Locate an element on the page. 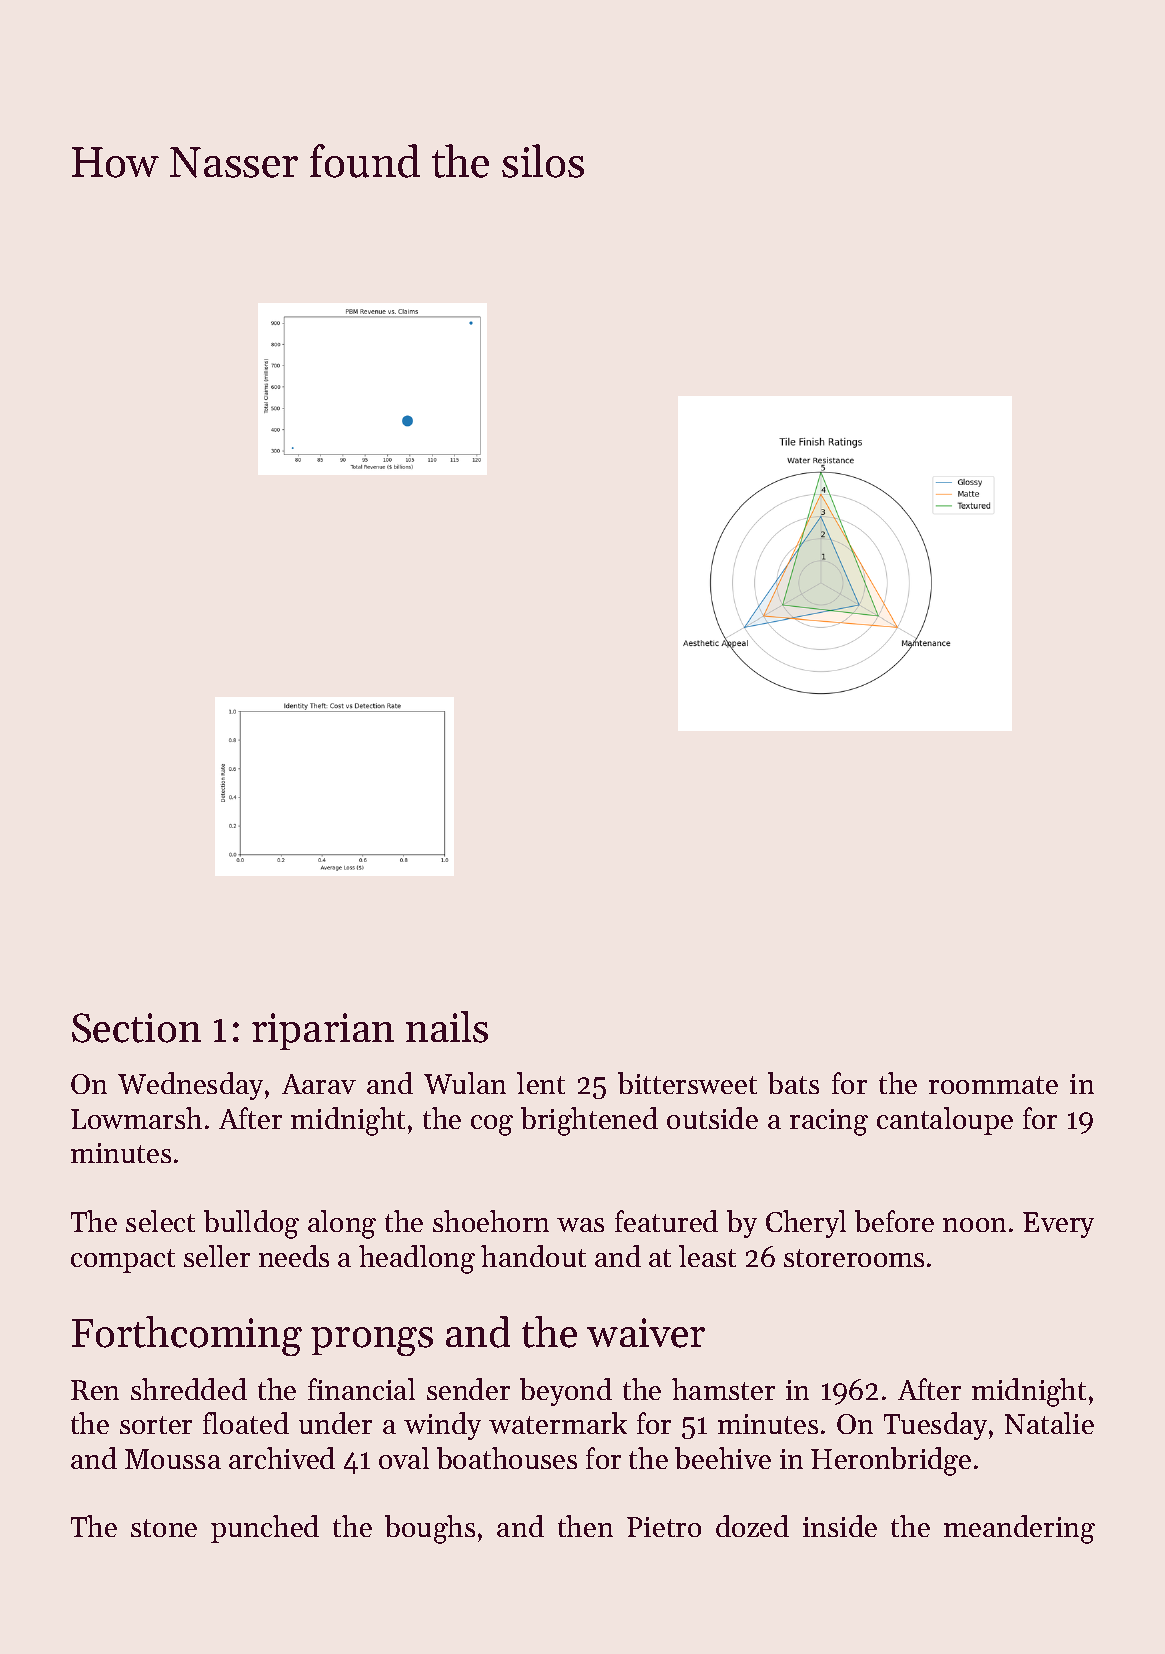  featured is located at coordinates (666, 1221).
